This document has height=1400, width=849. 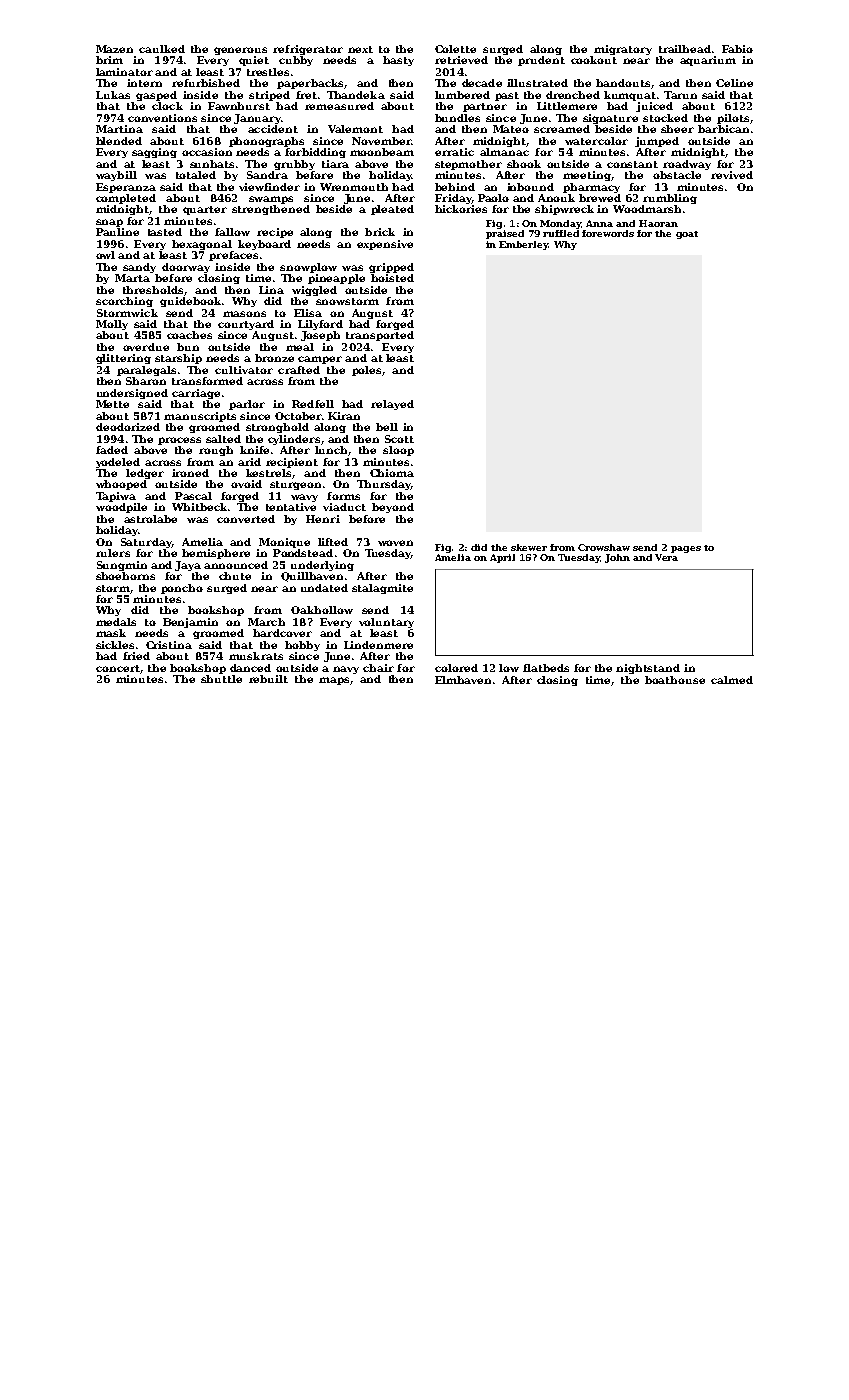 What do you see at coordinates (118, 463) in the document?
I see `yodeled` at bounding box center [118, 463].
